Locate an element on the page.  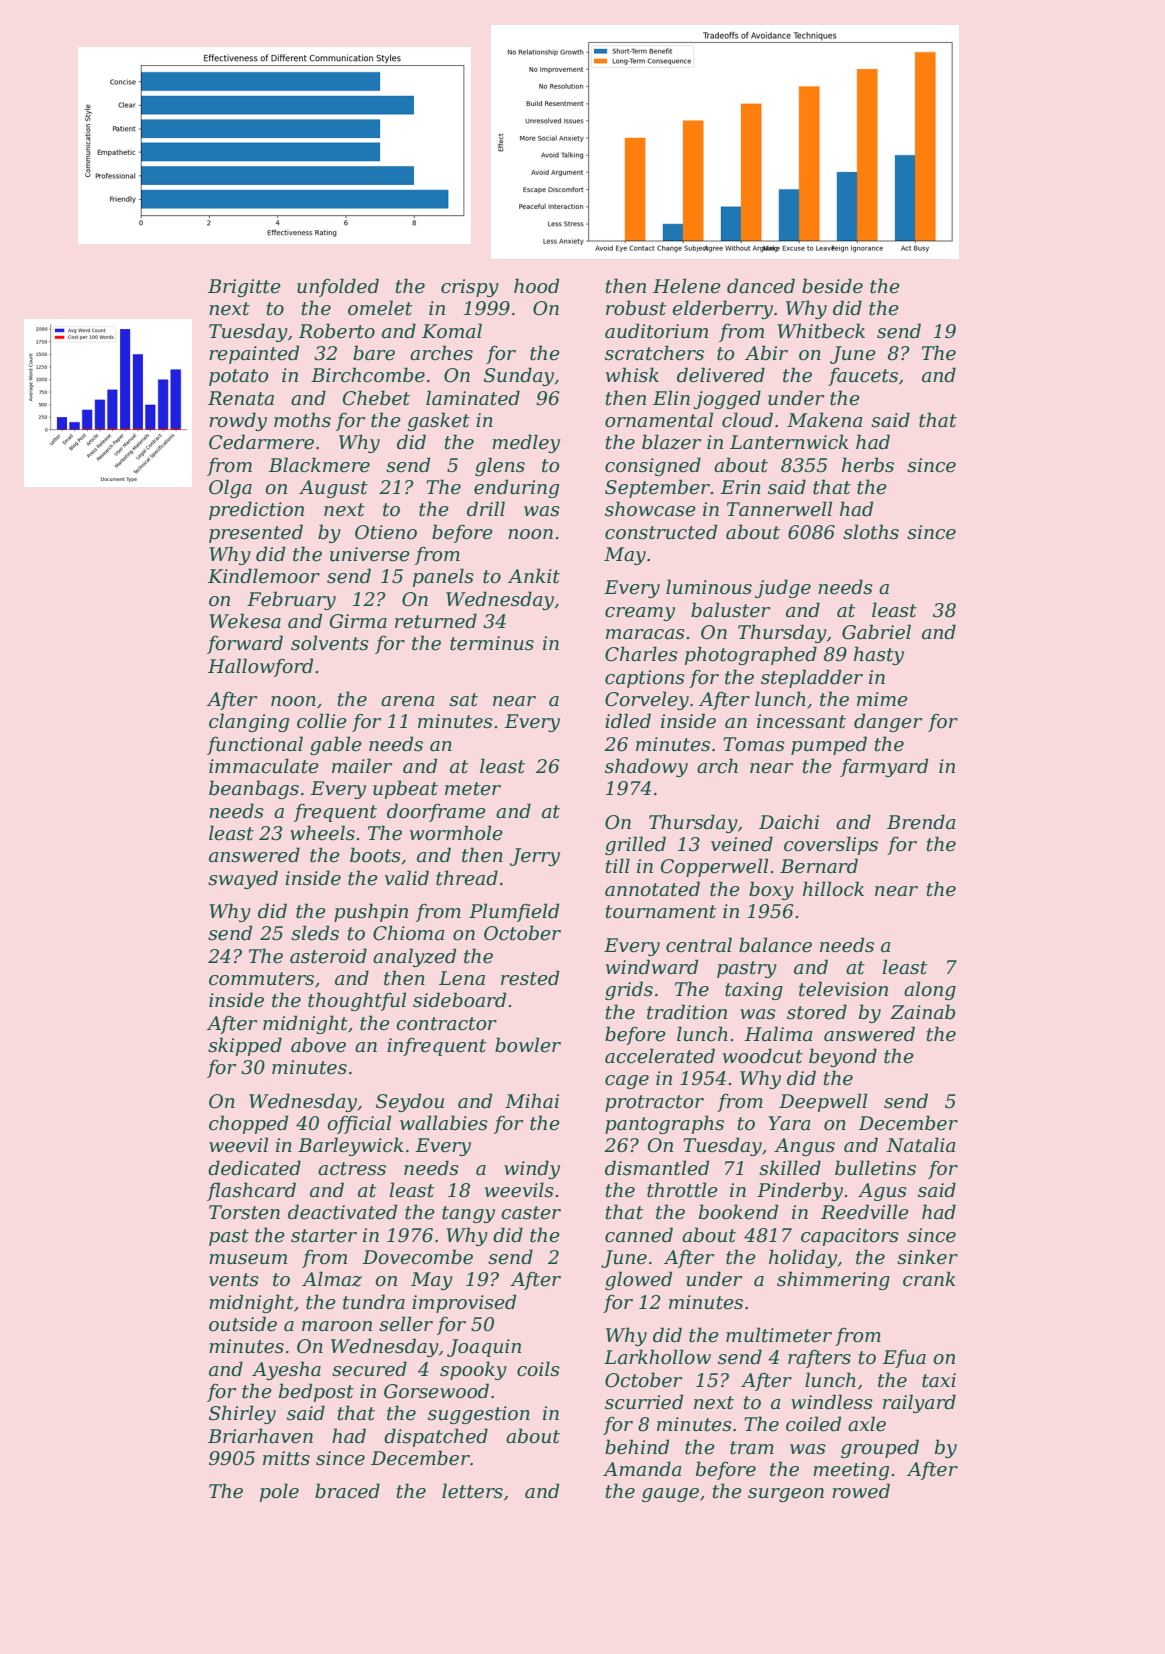
windward is located at coordinates (652, 967).
